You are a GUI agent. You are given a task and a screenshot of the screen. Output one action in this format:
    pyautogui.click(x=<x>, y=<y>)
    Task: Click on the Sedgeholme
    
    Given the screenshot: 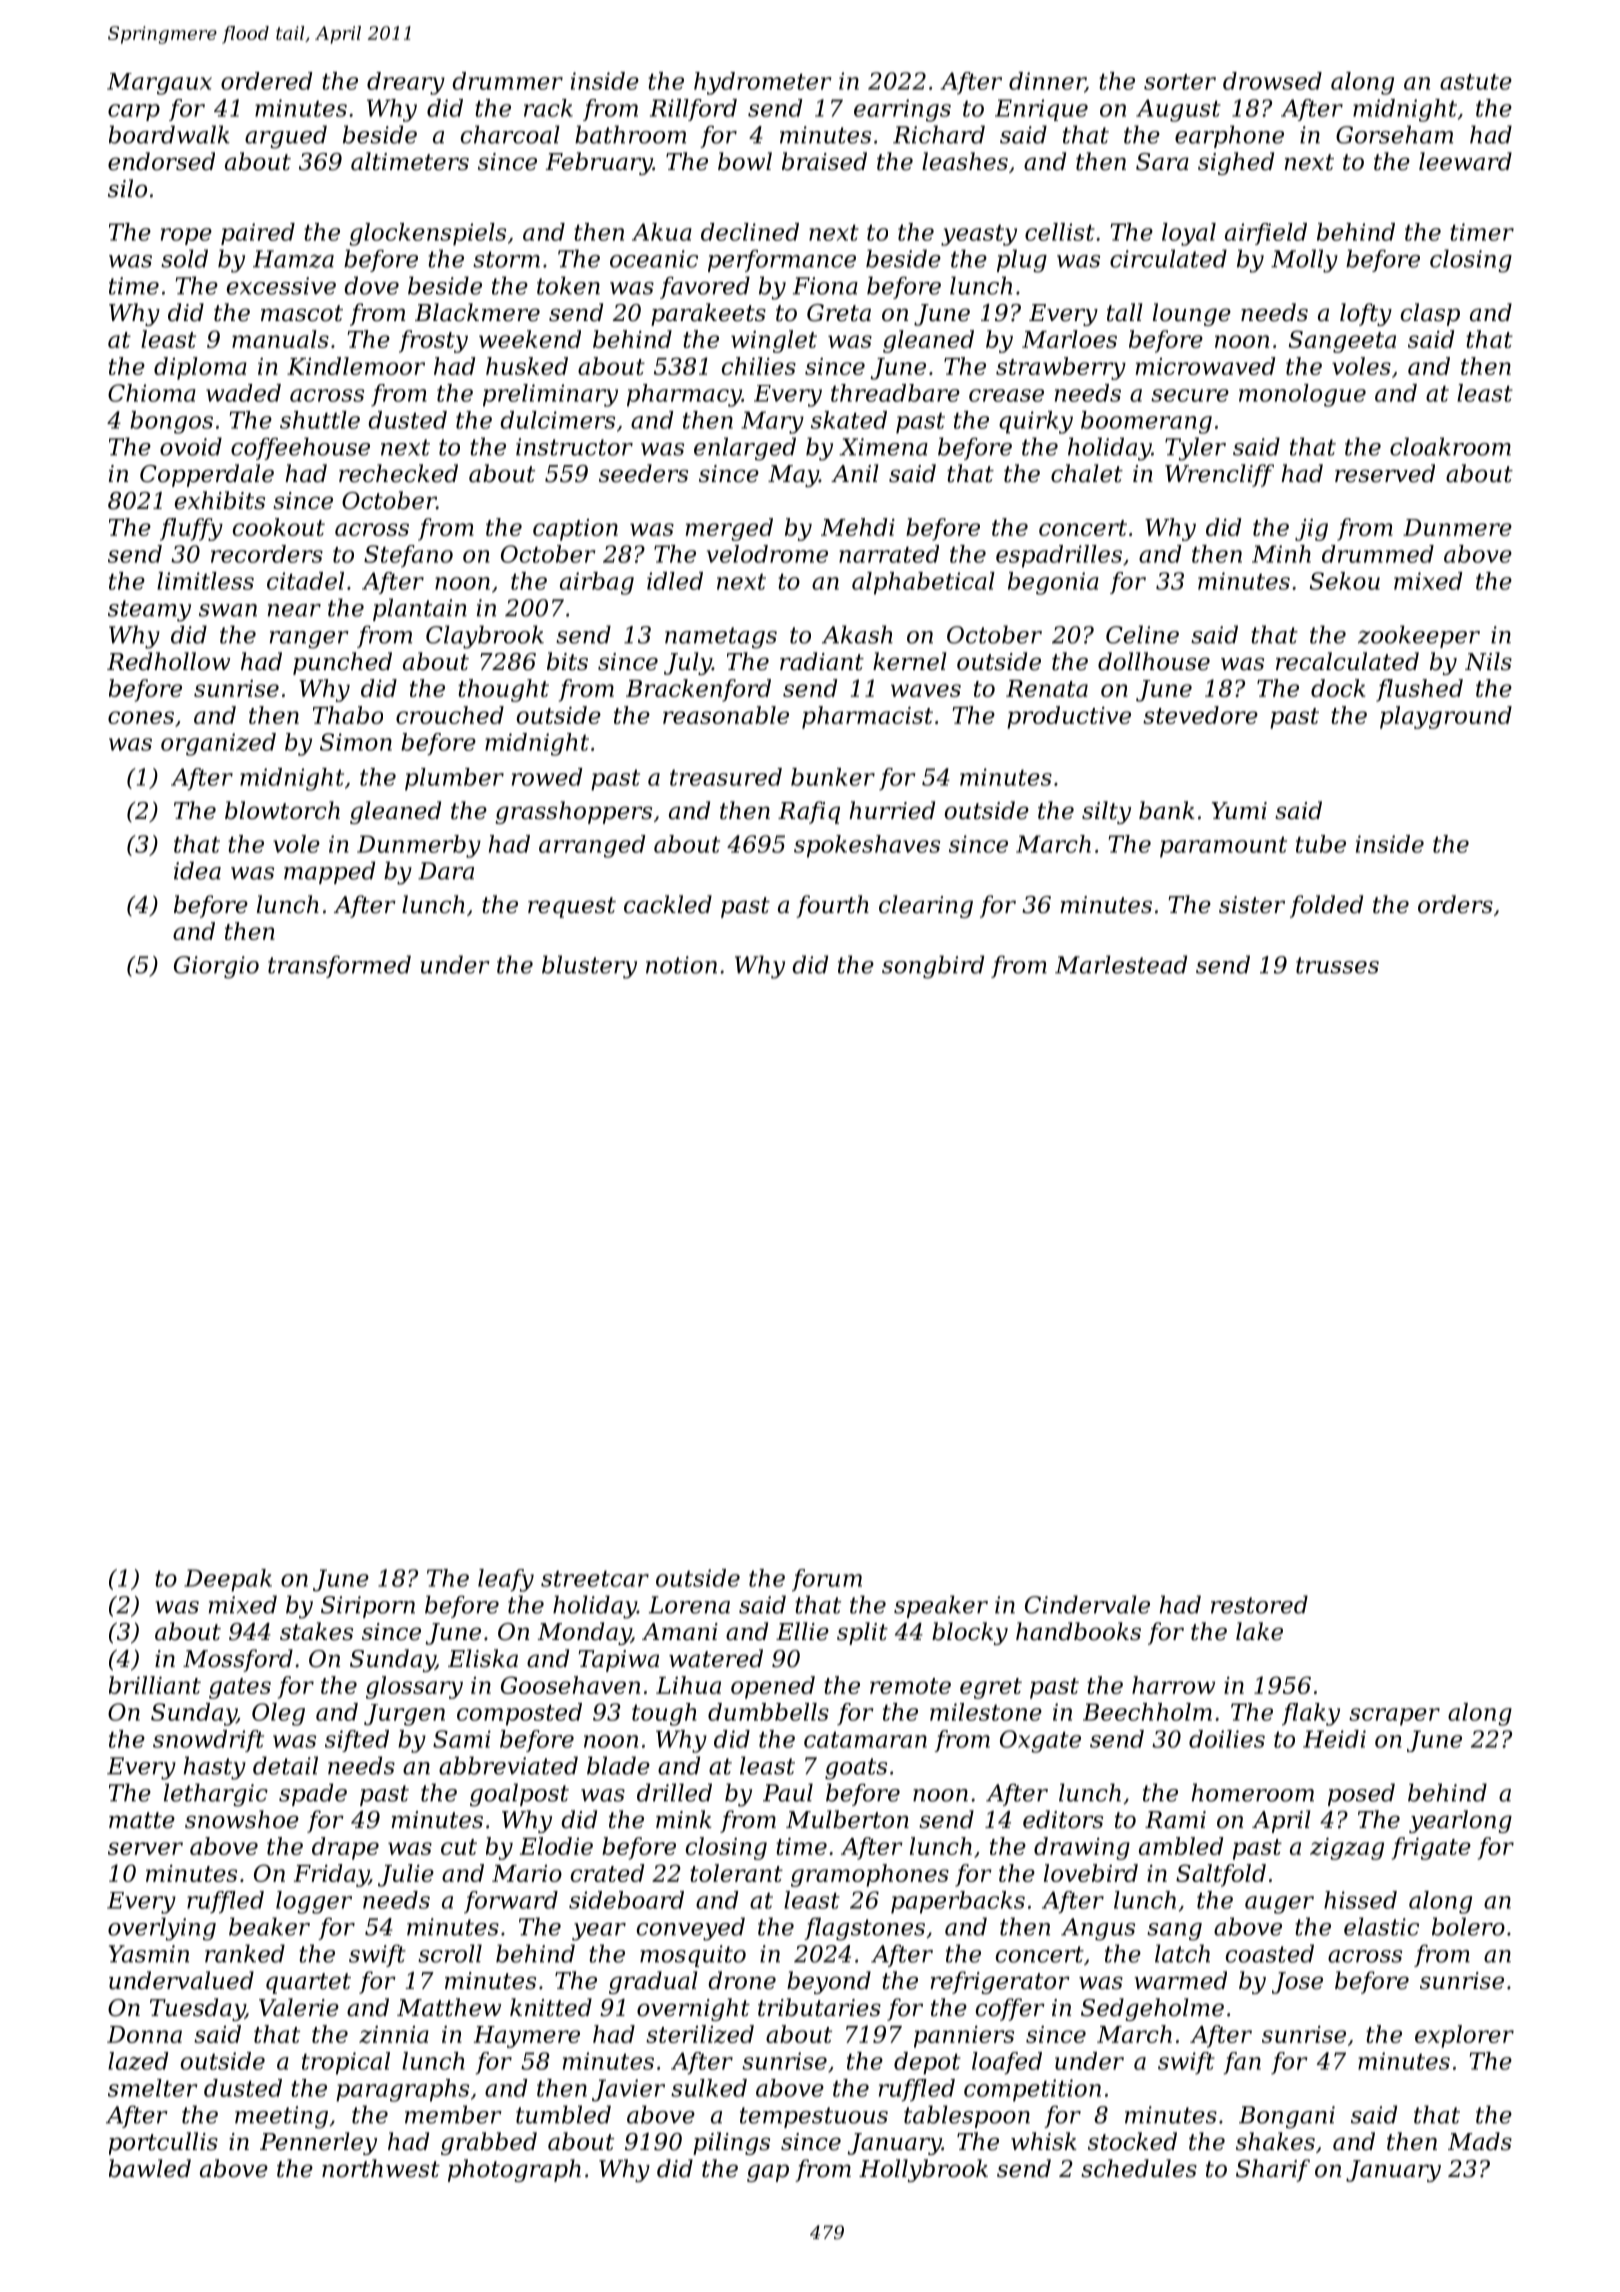 What is the action you would take?
    pyautogui.click(x=1152, y=2009)
